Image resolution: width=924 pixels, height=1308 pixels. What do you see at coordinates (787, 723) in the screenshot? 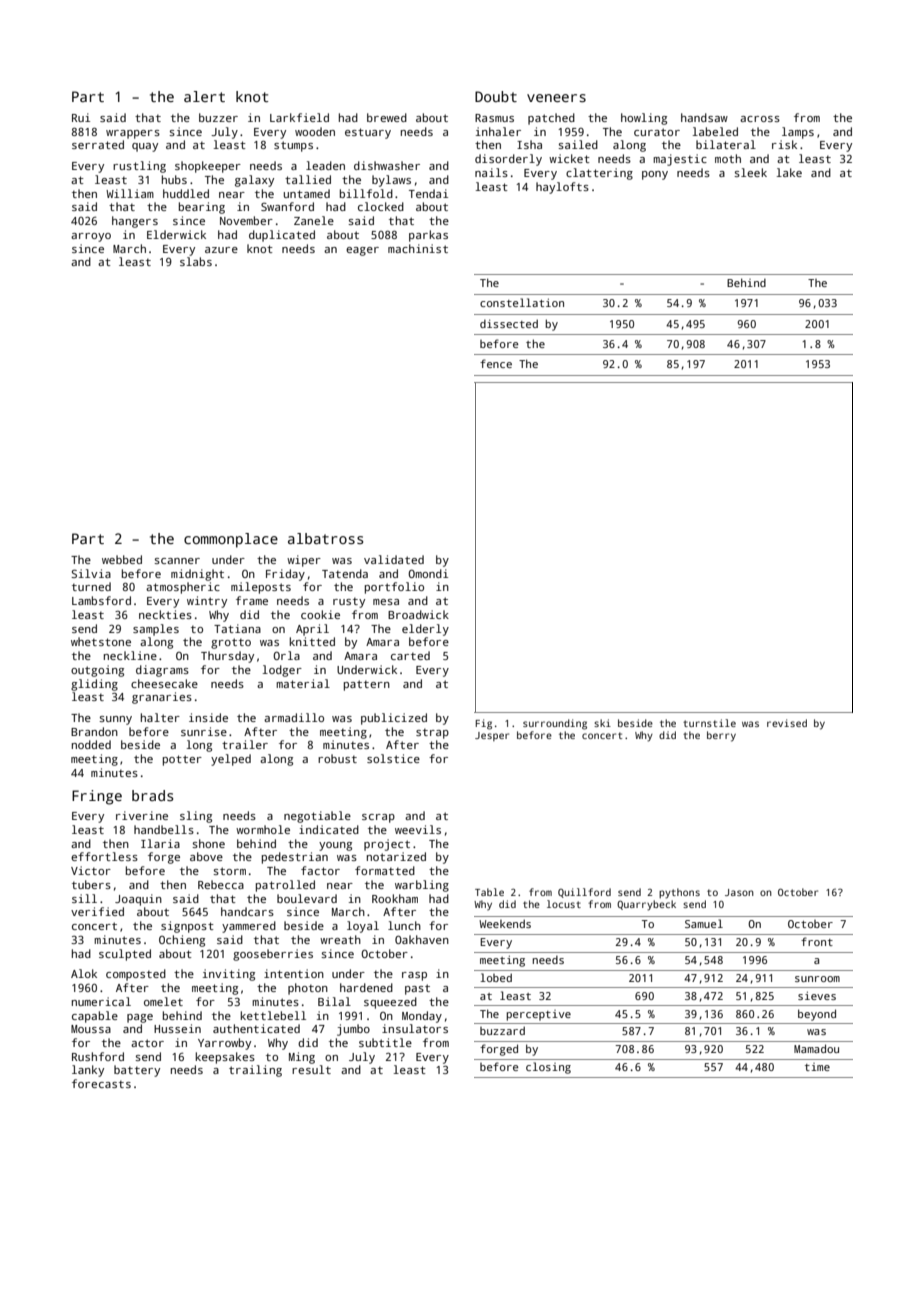
I see `revised` at bounding box center [787, 723].
